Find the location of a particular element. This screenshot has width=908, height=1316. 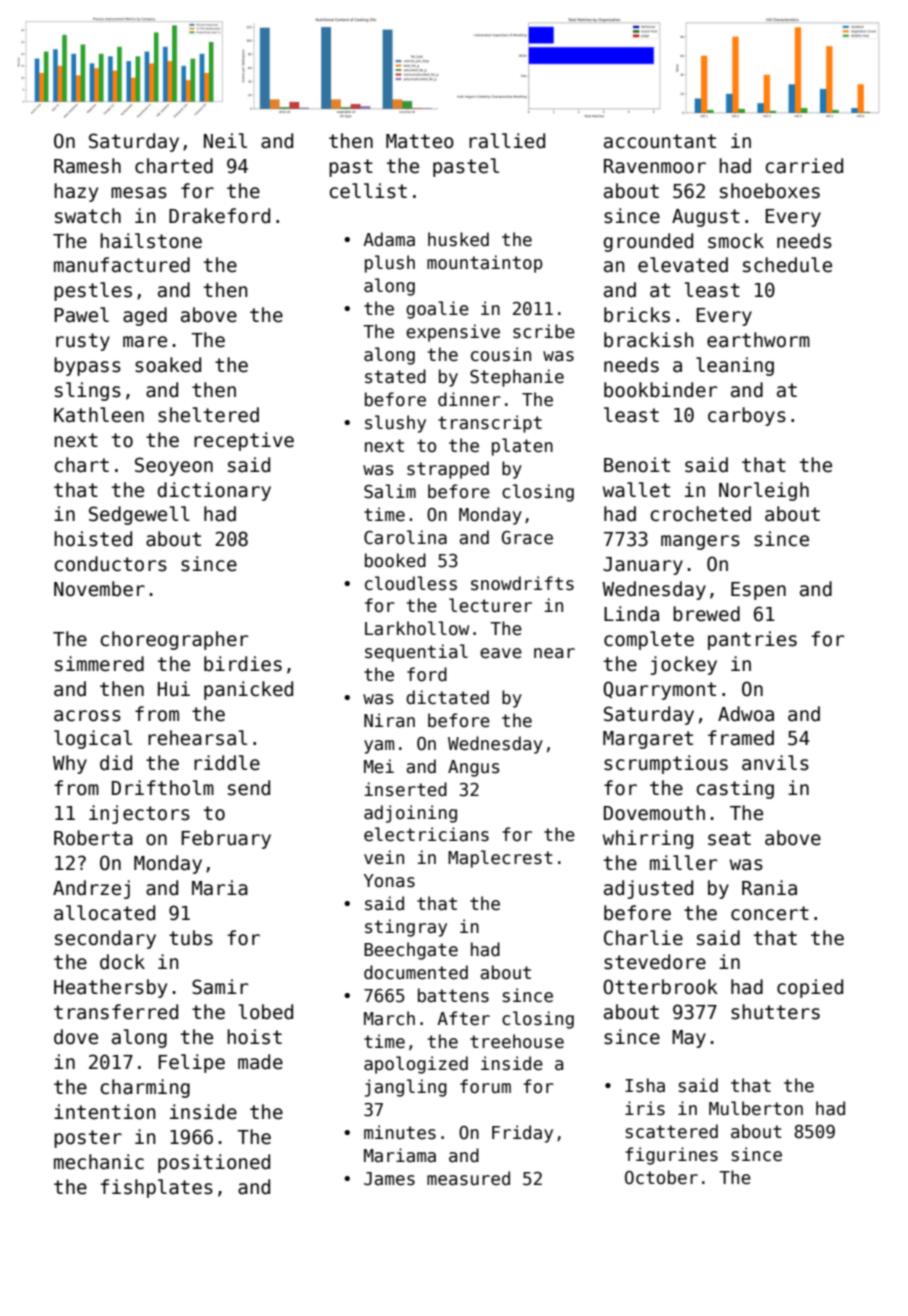

Ramesh is located at coordinates (87, 166).
